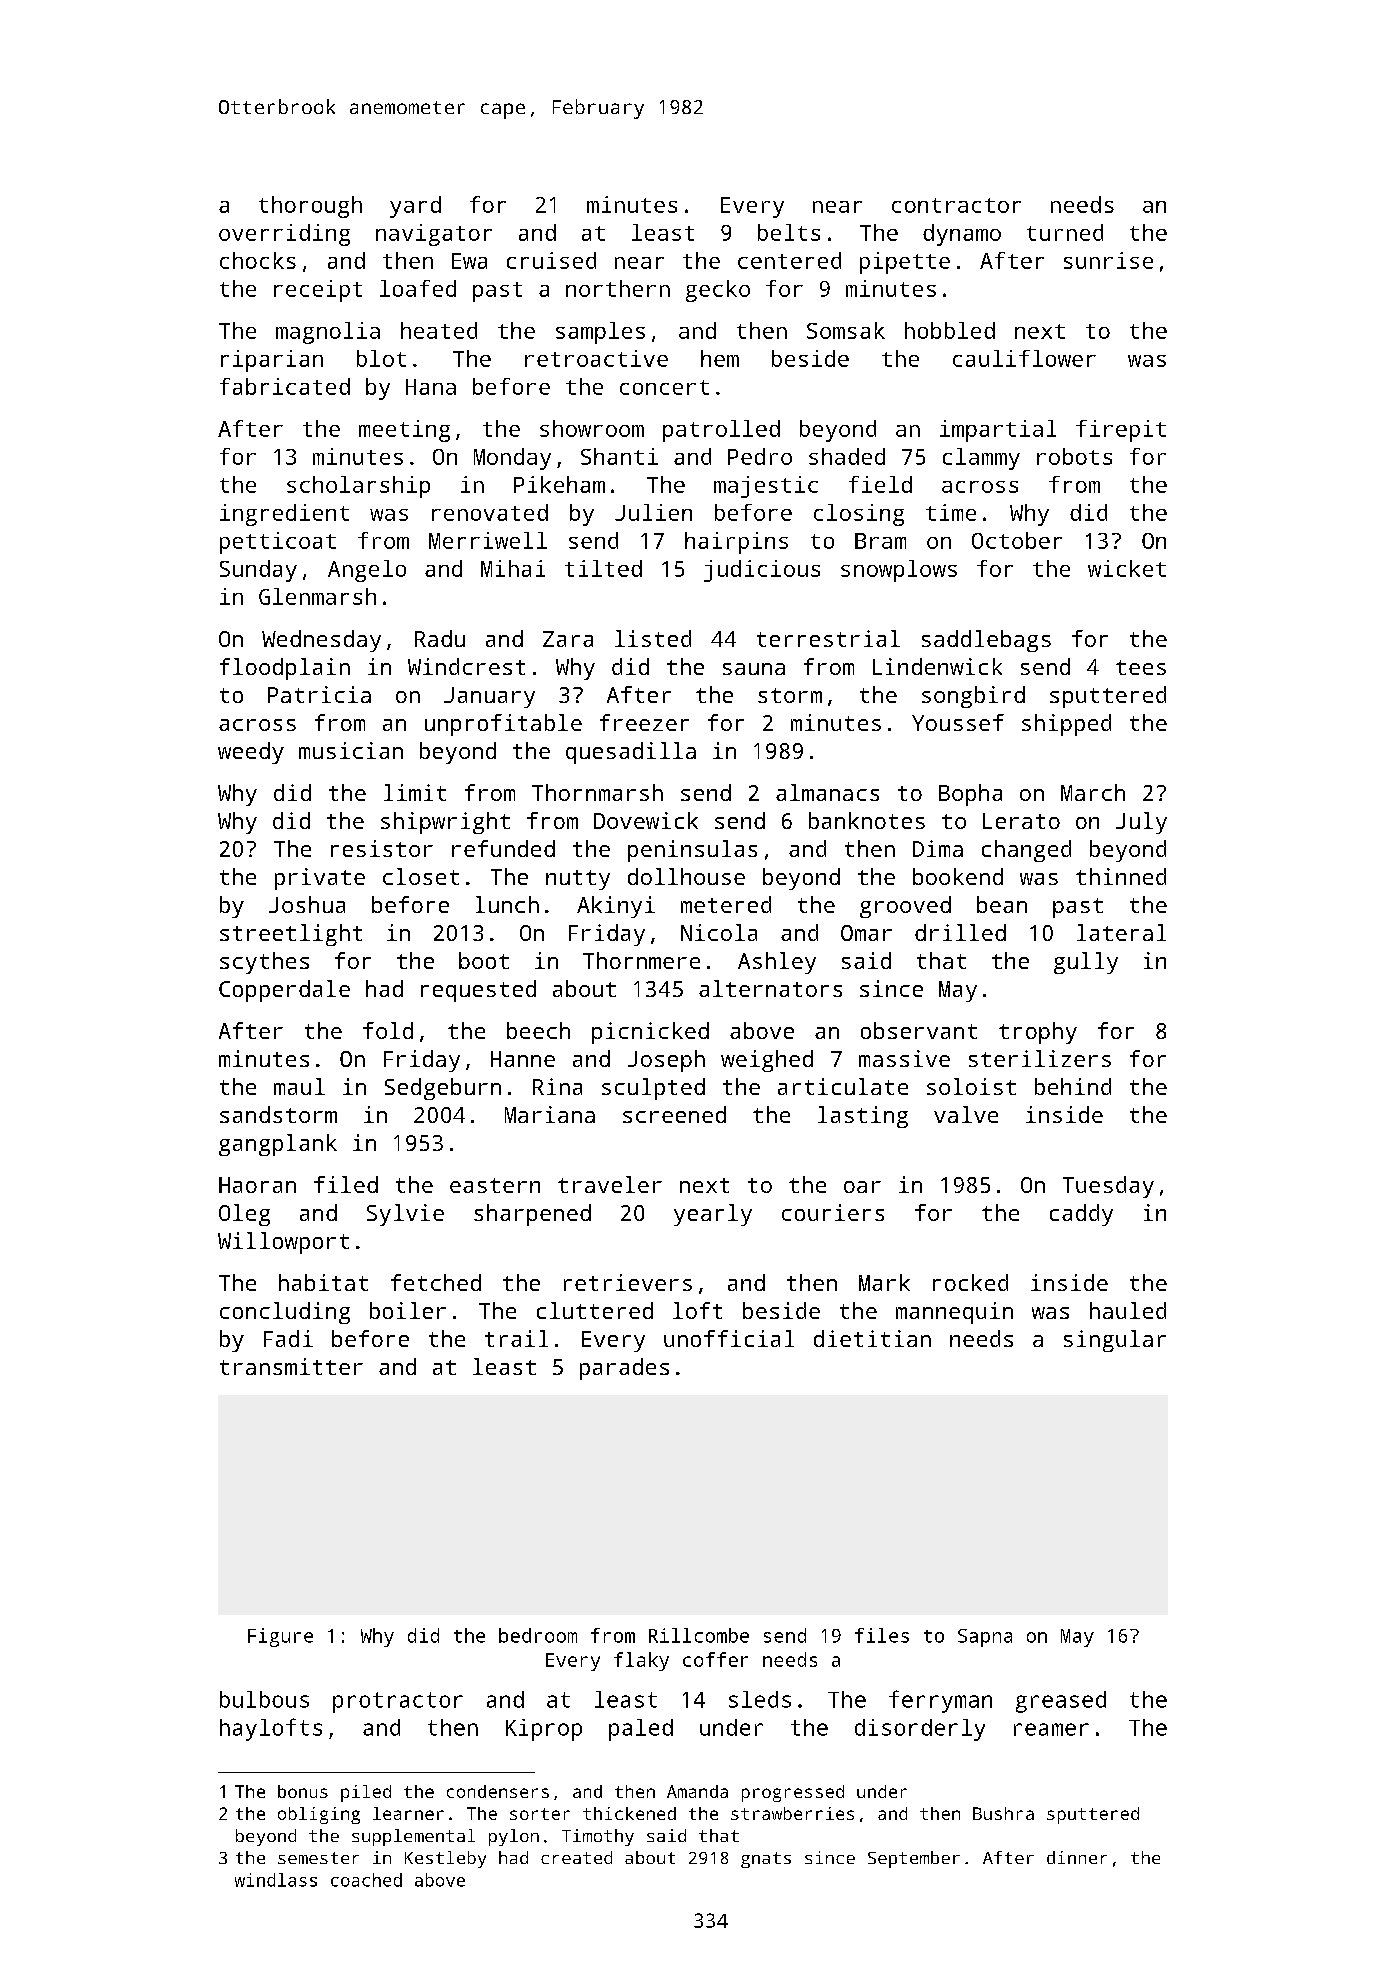 This screenshot has width=1386, height=1969. I want to click on hauled, so click(1128, 1310).
